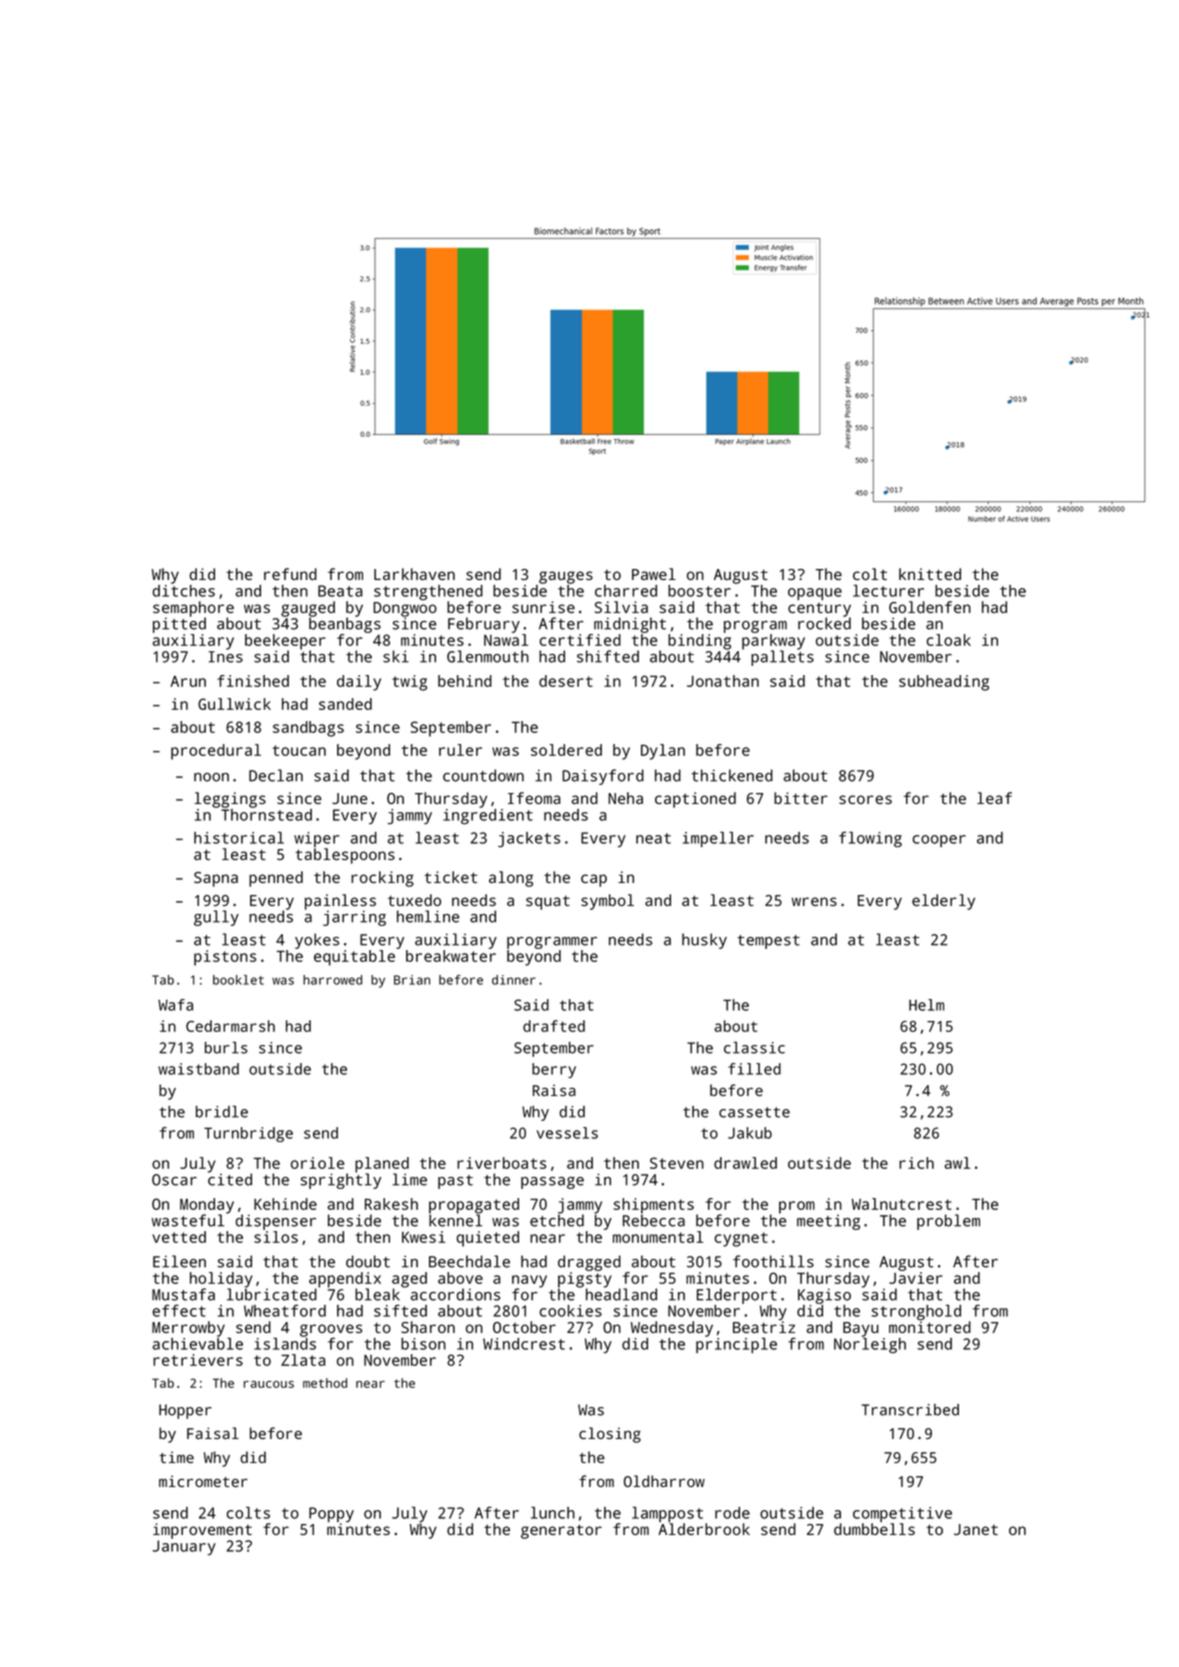  Describe the element at coordinates (718, 839) in the document. I see `impeller` at that location.
